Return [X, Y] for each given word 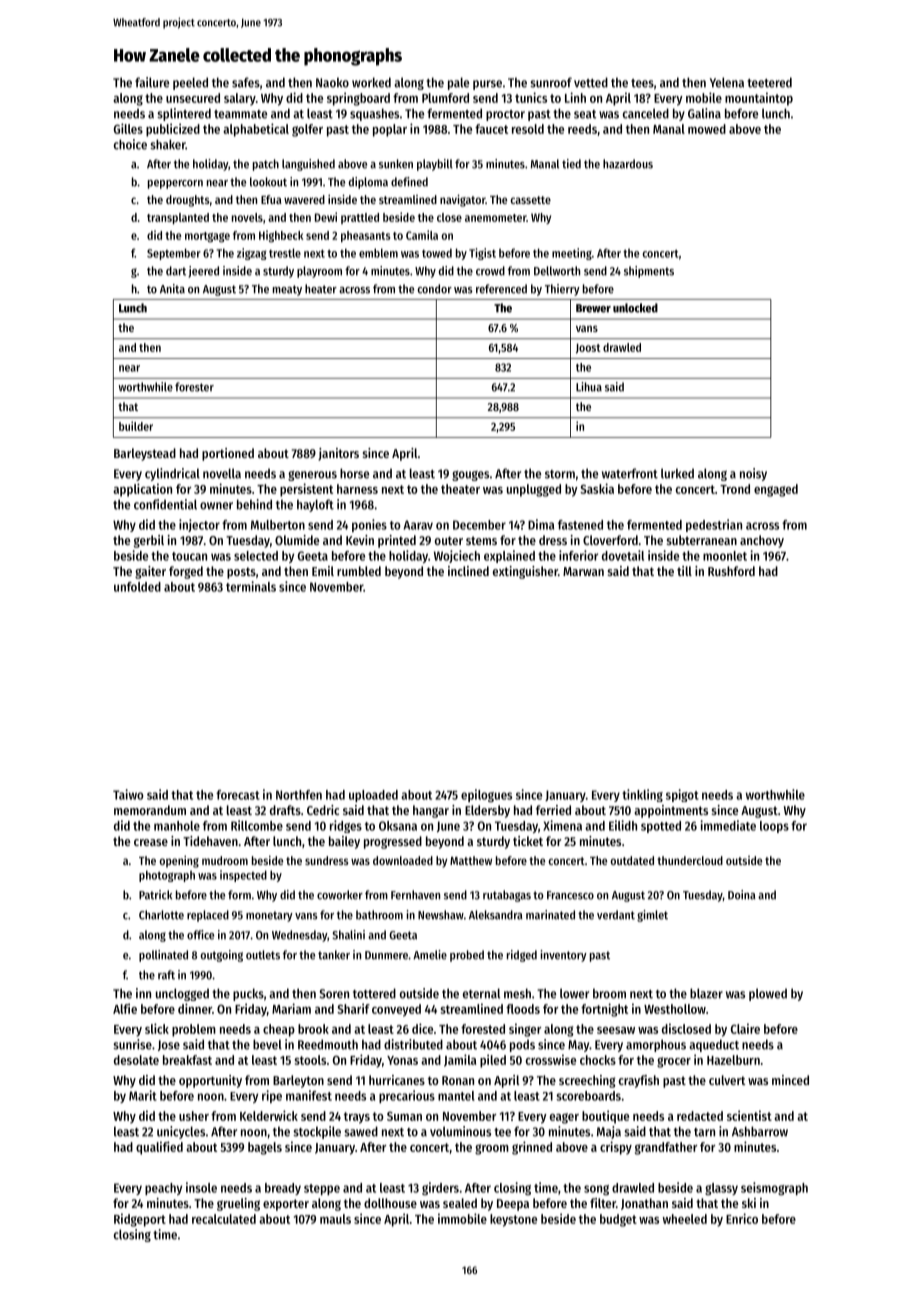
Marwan [583, 571]
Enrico [742, 1218]
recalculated [224, 1219]
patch [266, 165]
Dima [541, 524]
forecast [238, 795]
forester [194, 387]
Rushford [731, 571]
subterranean [702, 540]
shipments [649, 272]
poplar [390, 130]
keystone [513, 1220]
